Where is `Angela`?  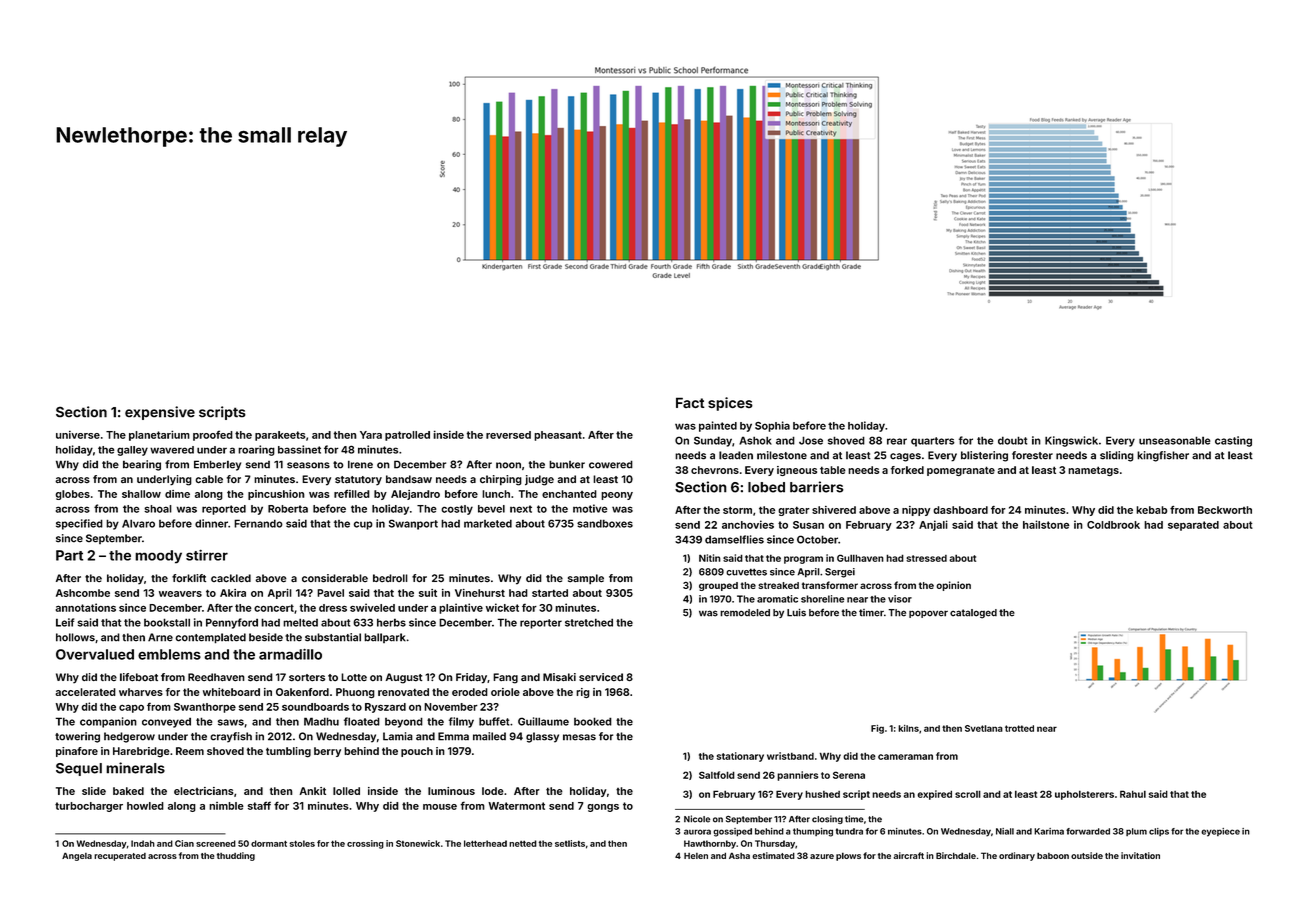 Angela is located at coordinates (77, 856).
